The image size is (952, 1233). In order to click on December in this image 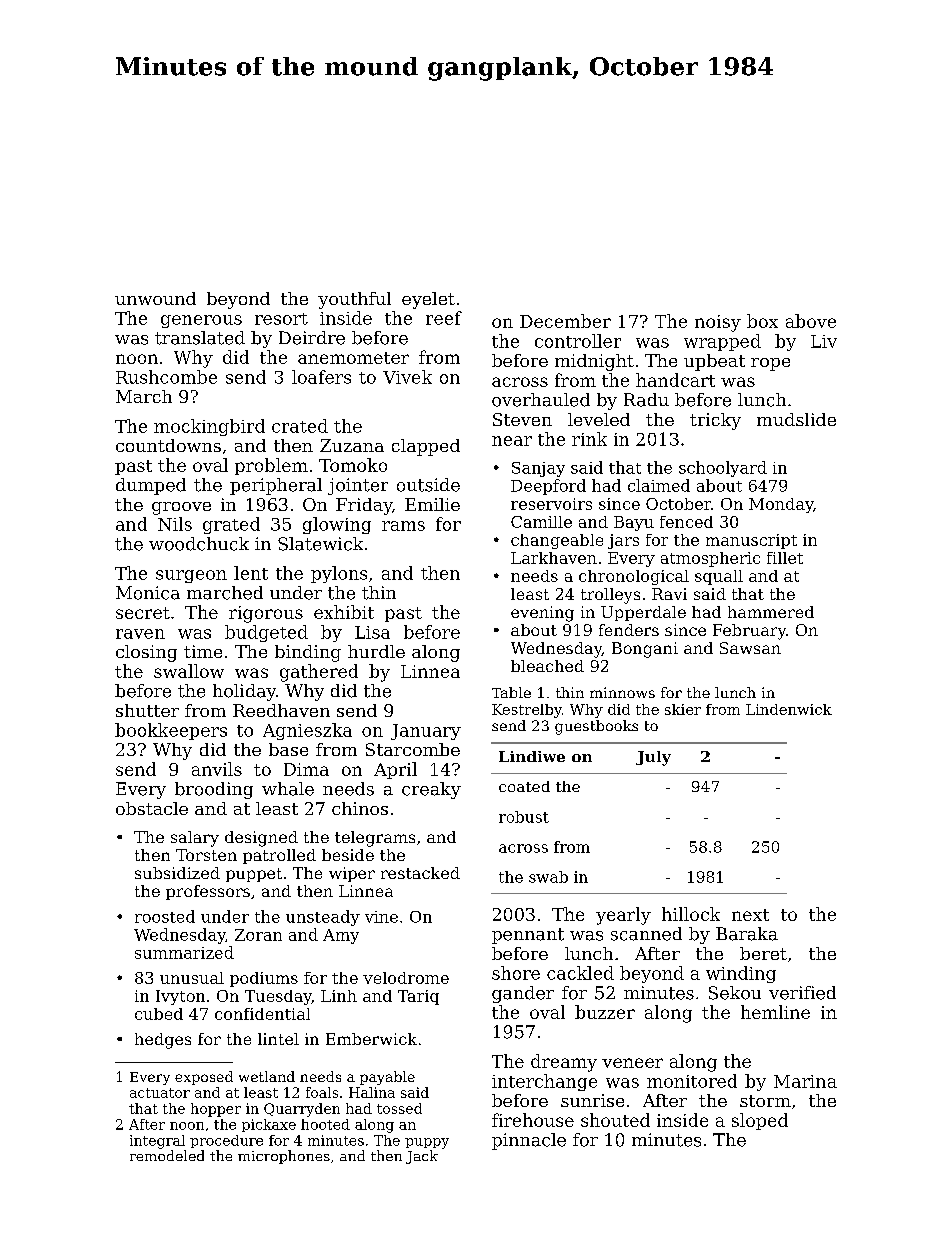, I will do `click(565, 321)`.
